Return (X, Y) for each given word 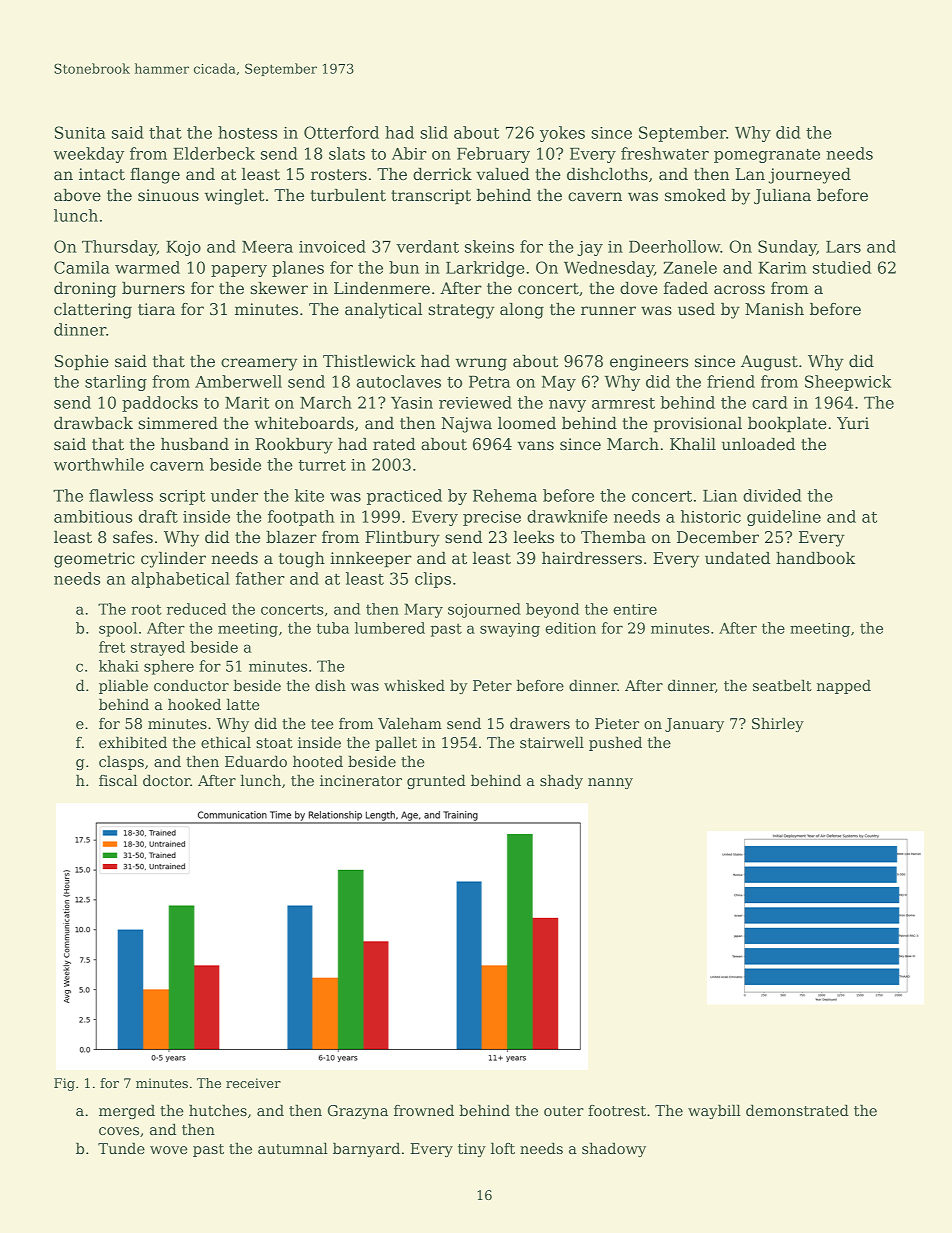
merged (127, 1111)
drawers (540, 723)
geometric (94, 560)
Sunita (80, 132)
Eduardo (256, 761)
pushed (615, 743)
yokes (562, 134)
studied (842, 267)
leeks (533, 537)
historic (711, 516)
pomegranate (767, 156)
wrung (481, 364)
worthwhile (99, 464)
